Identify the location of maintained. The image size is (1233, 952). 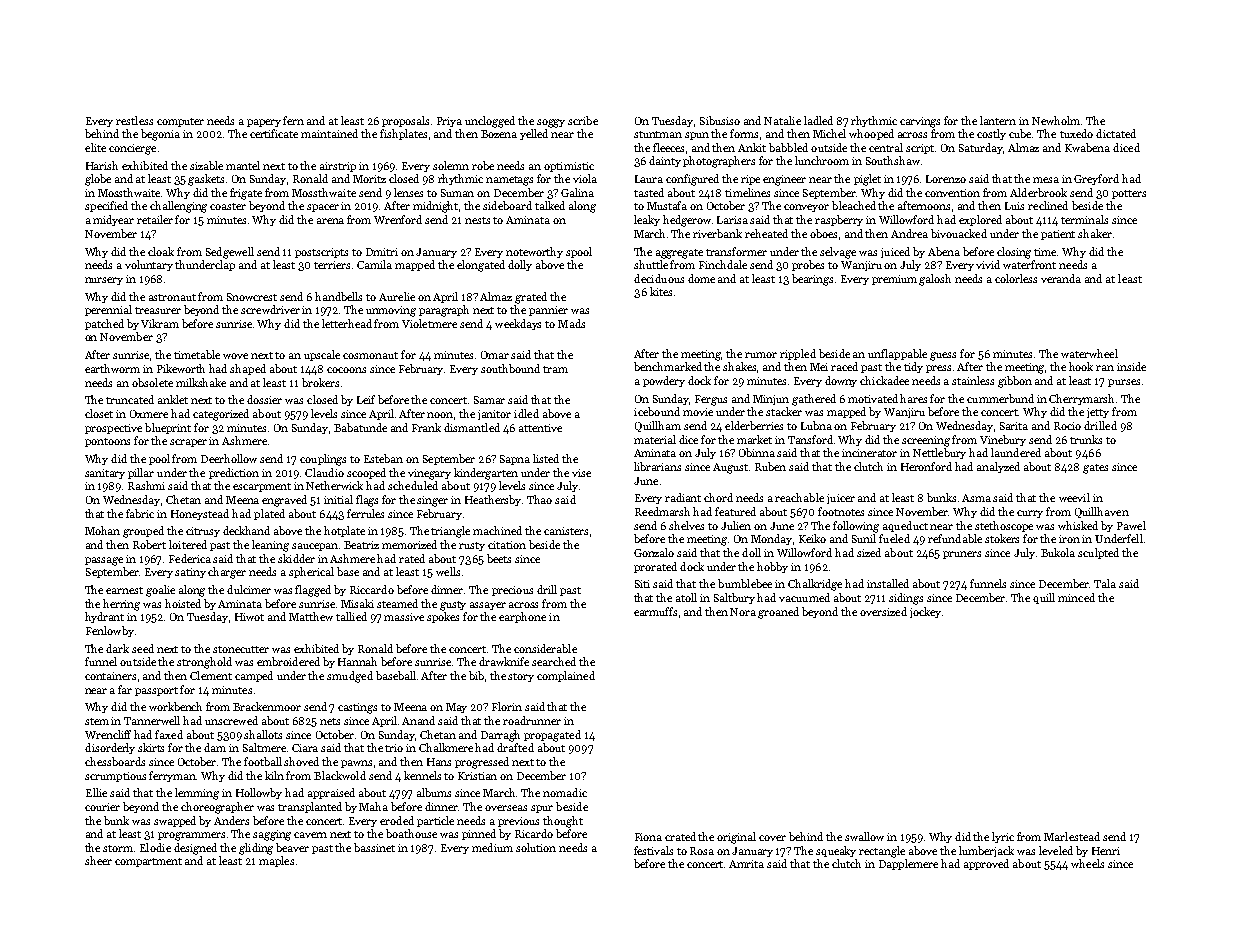
(329, 133).
